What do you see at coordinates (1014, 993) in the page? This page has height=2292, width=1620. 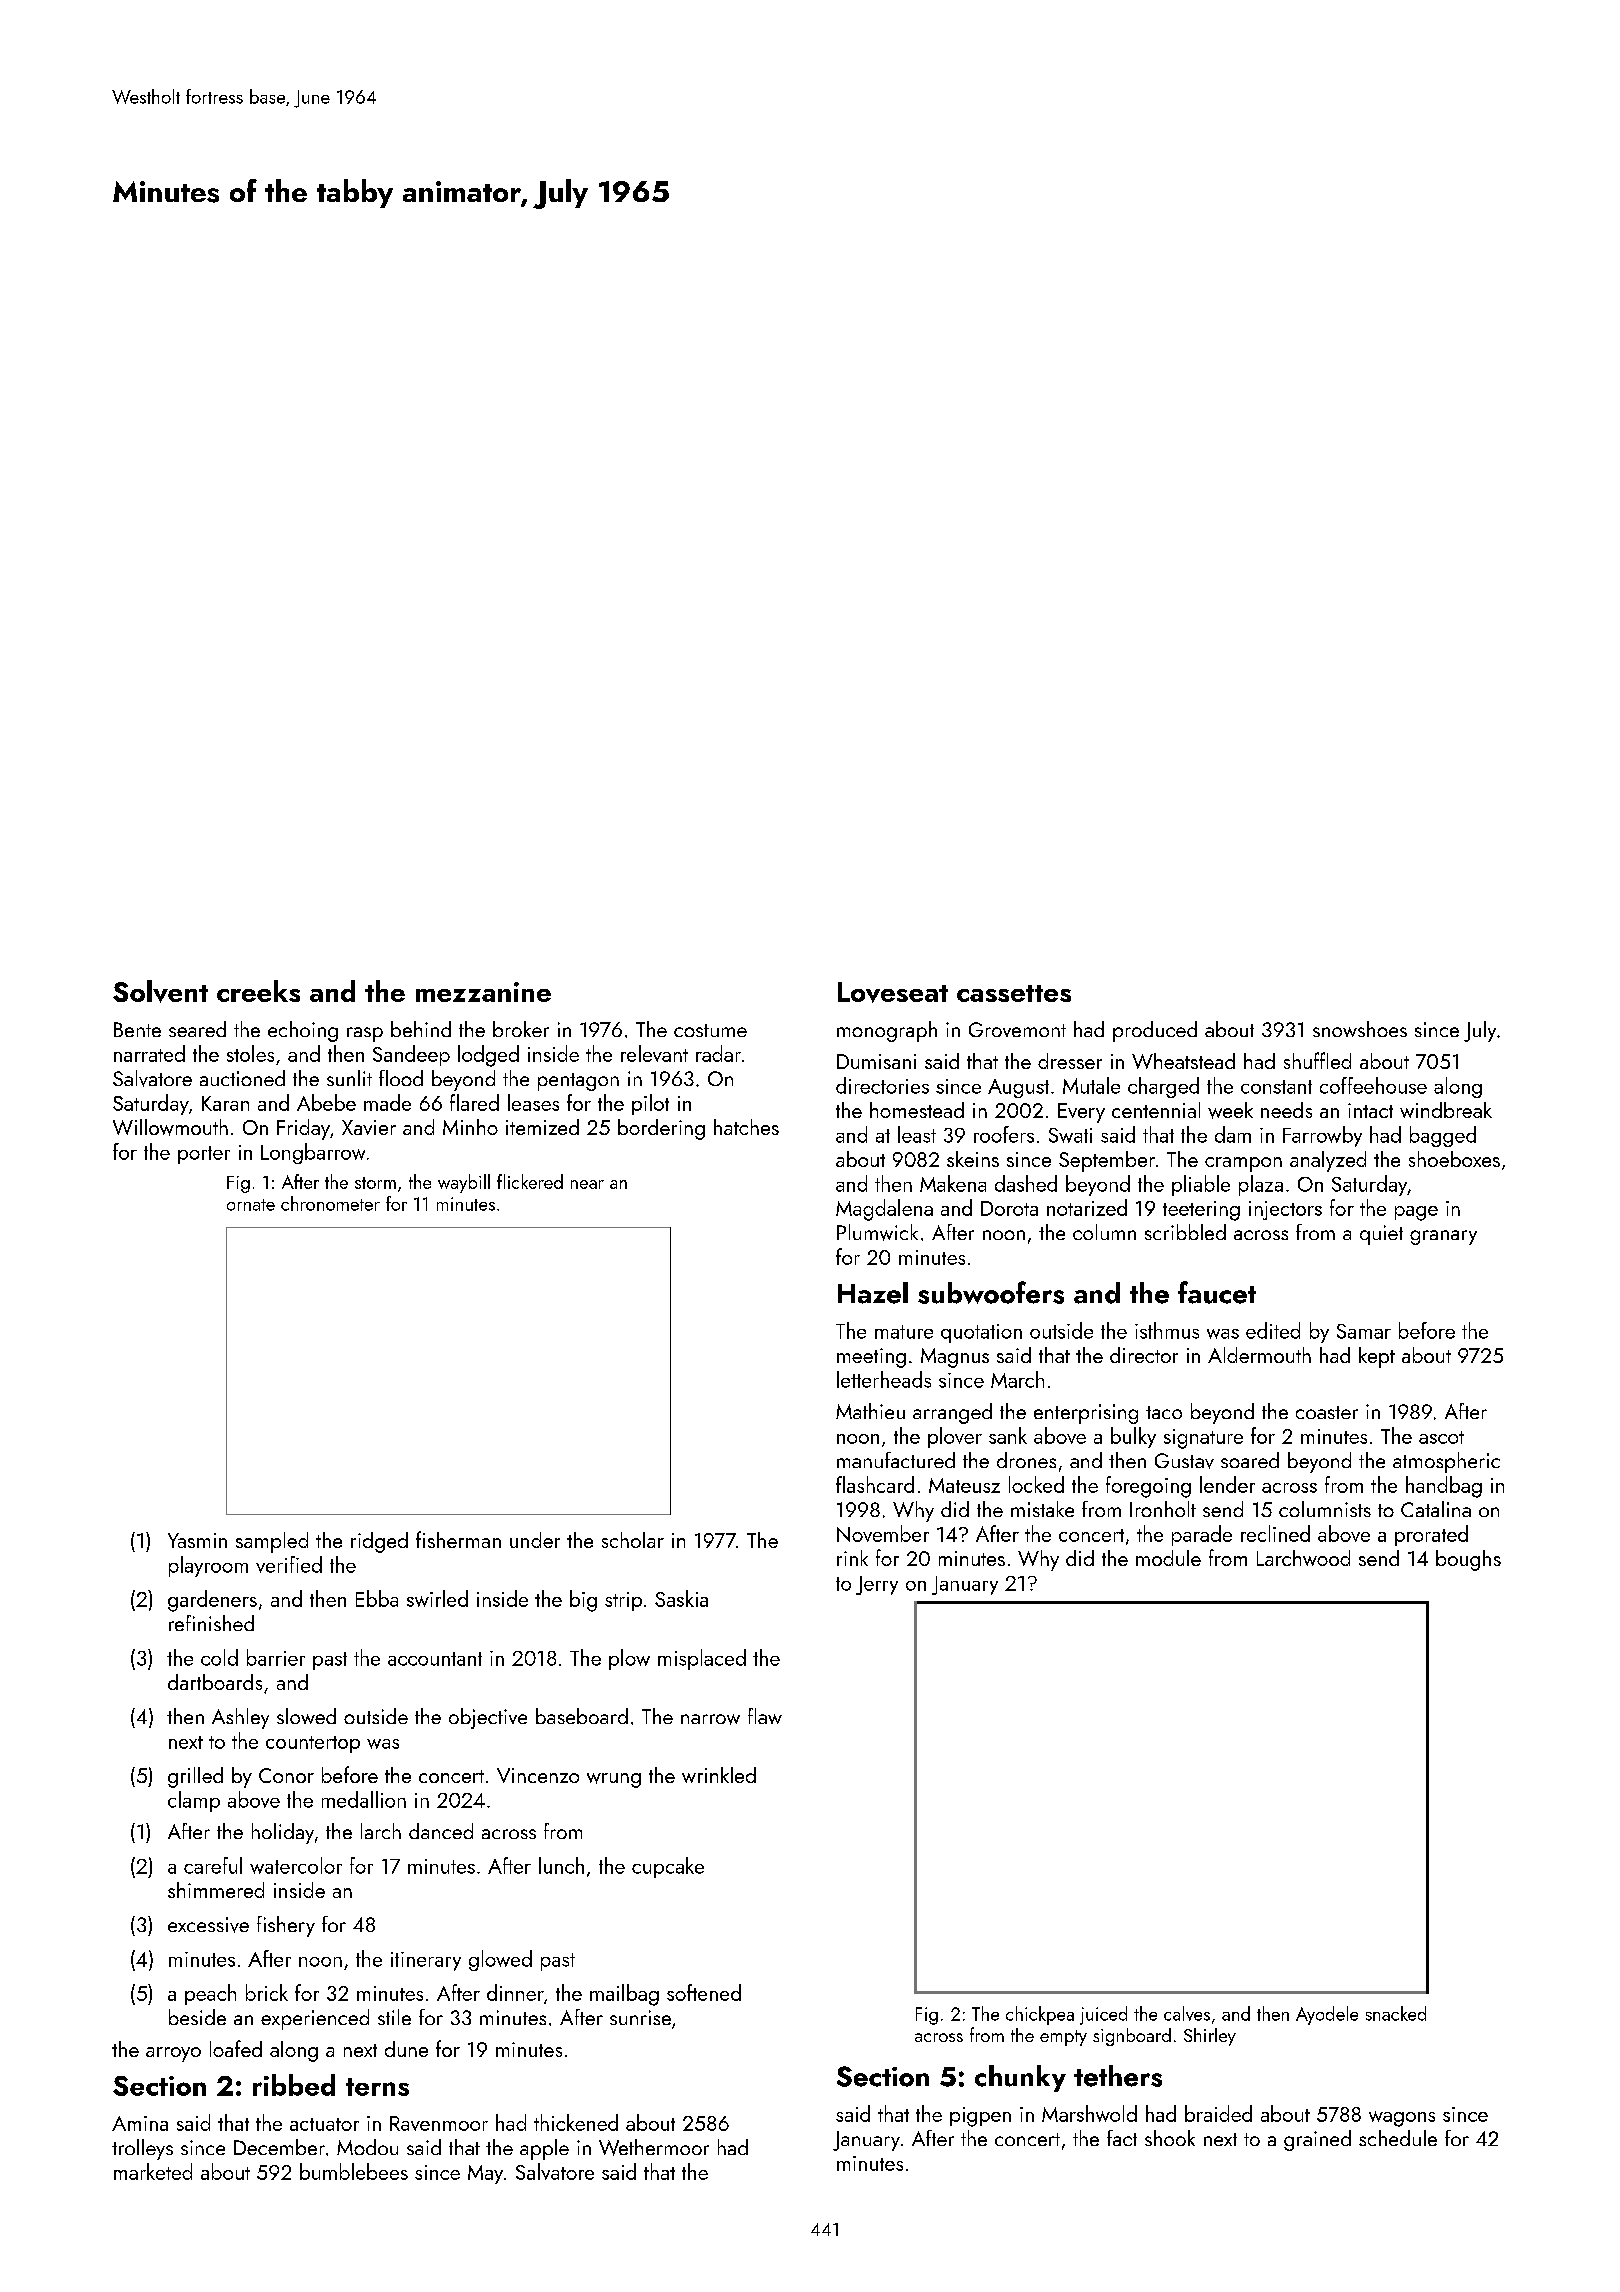 I see `cassettes` at bounding box center [1014, 993].
